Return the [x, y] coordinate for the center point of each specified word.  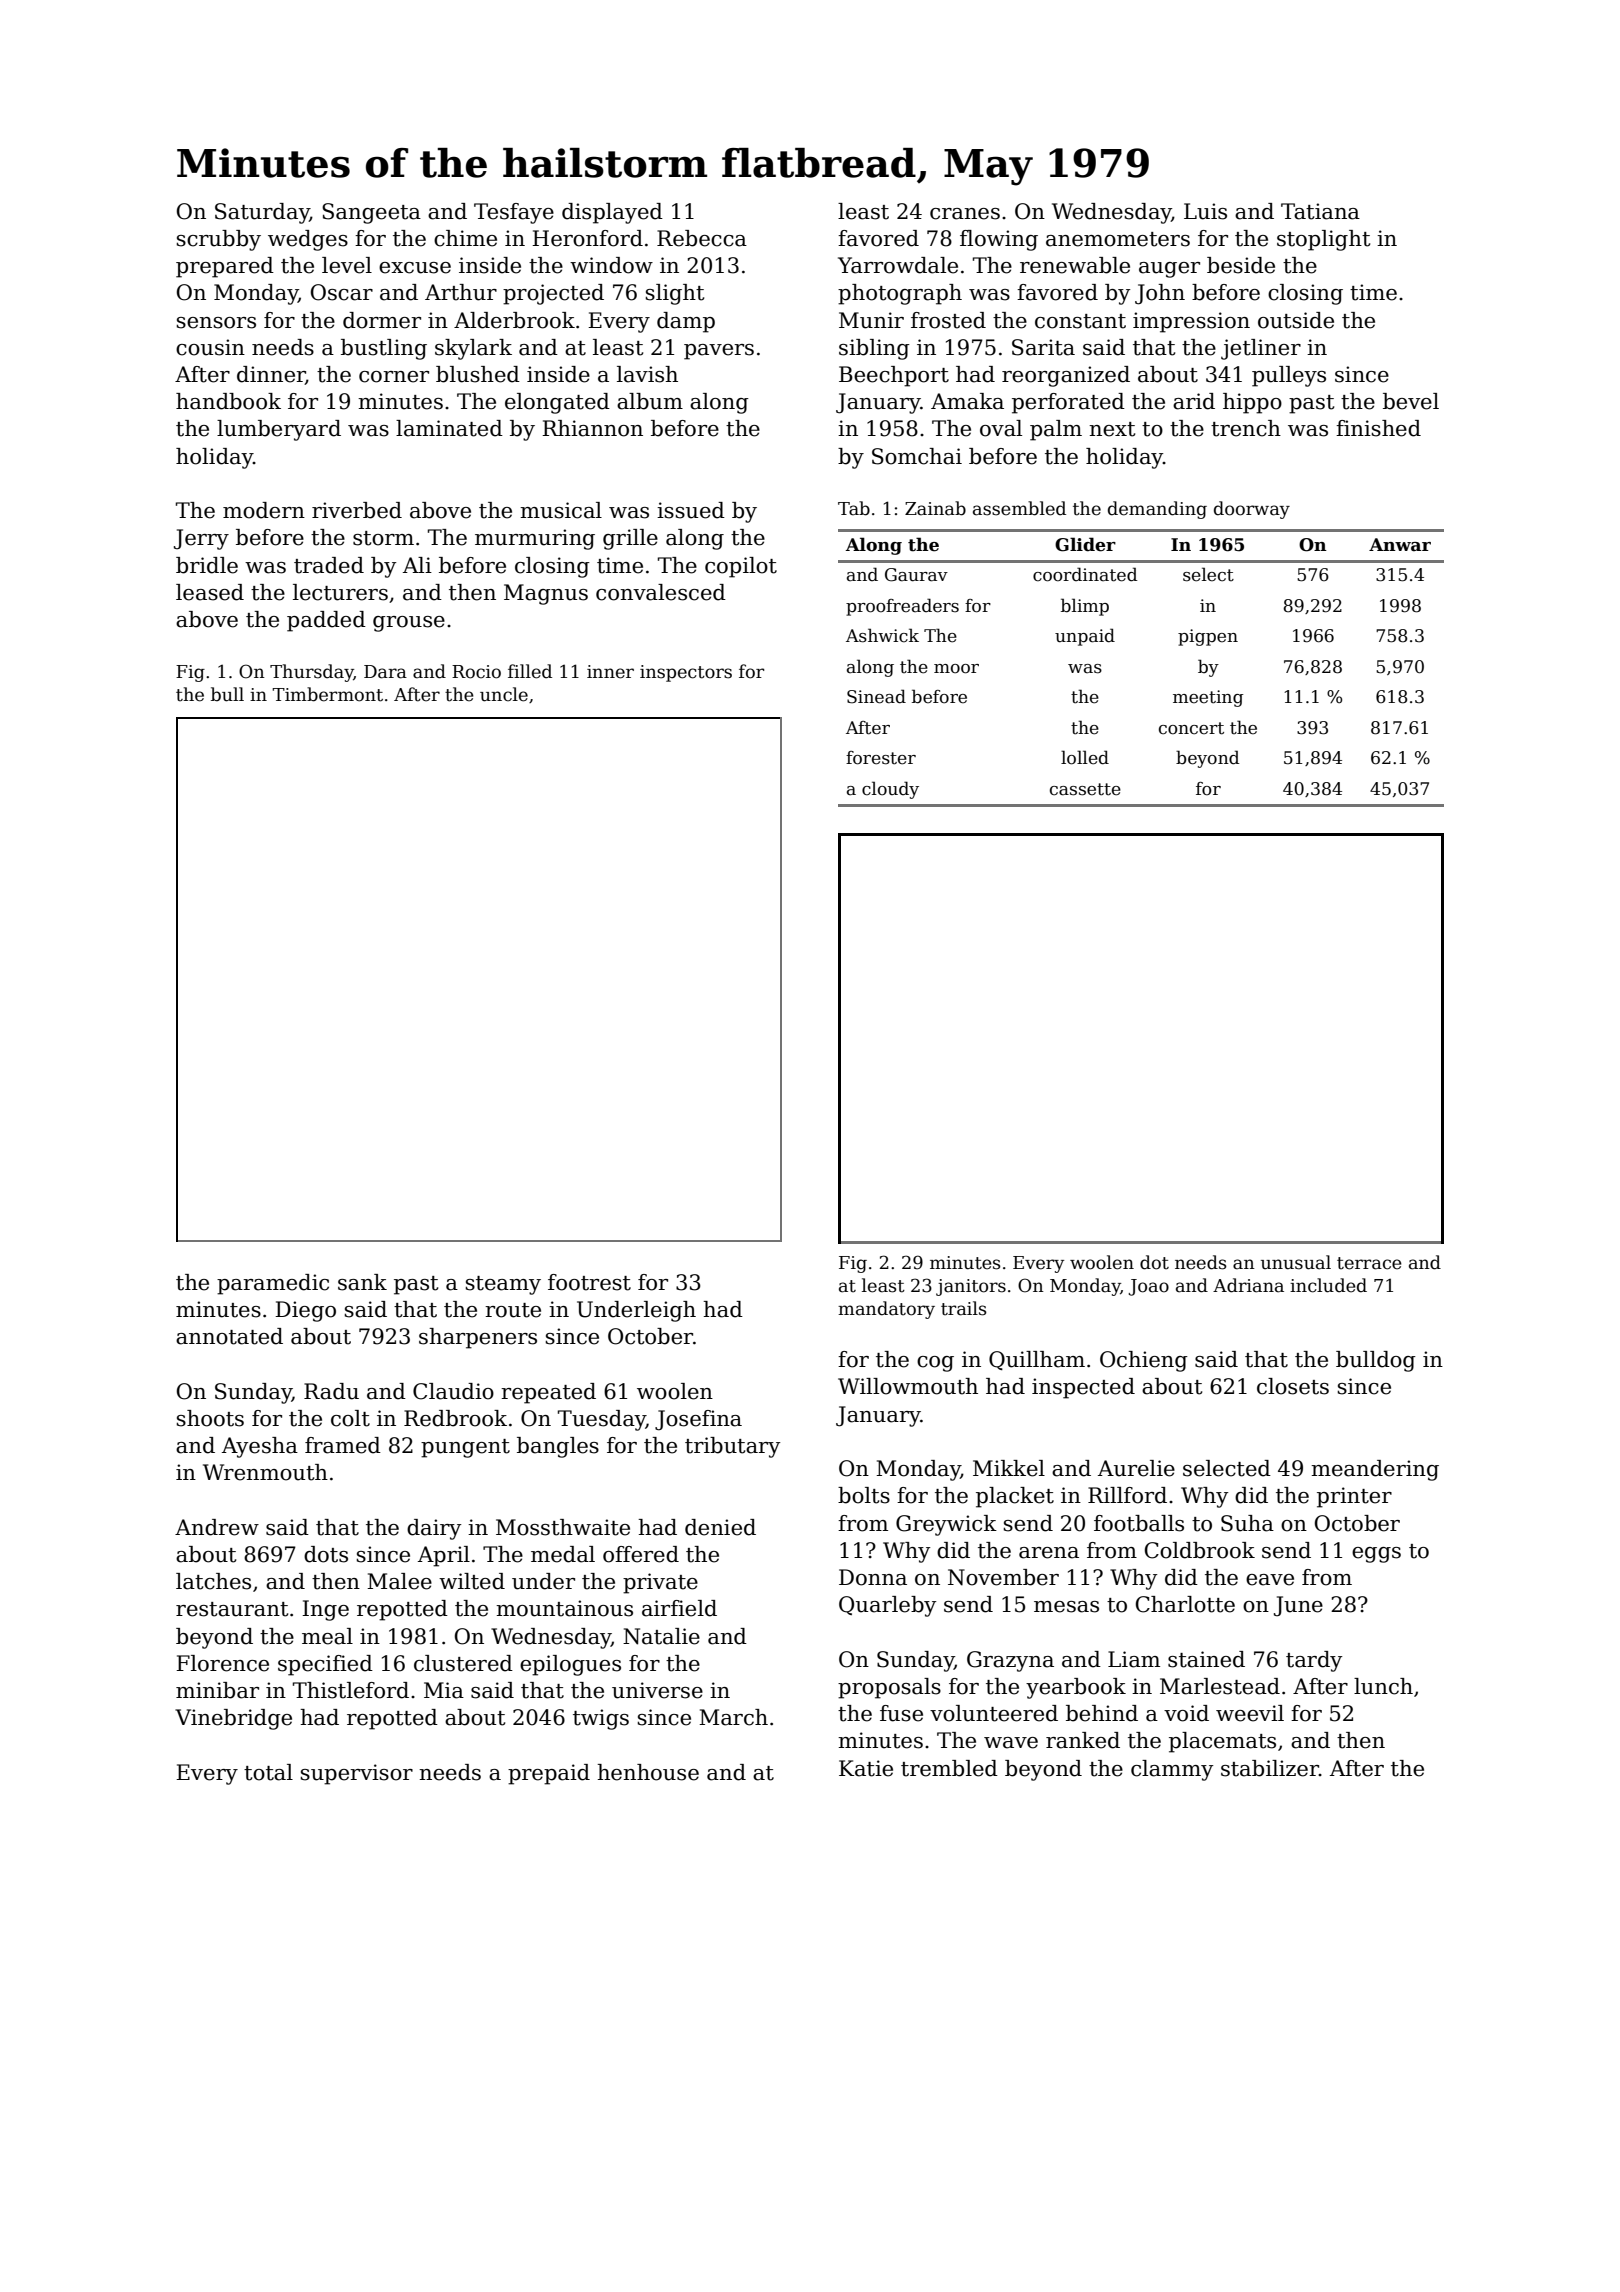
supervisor [357, 1774]
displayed [612, 213]
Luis [1205, 211]
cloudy [890, 790]
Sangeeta [371, 213]
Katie [866, 1768]
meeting [1208, 698]
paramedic [273, 1284]
